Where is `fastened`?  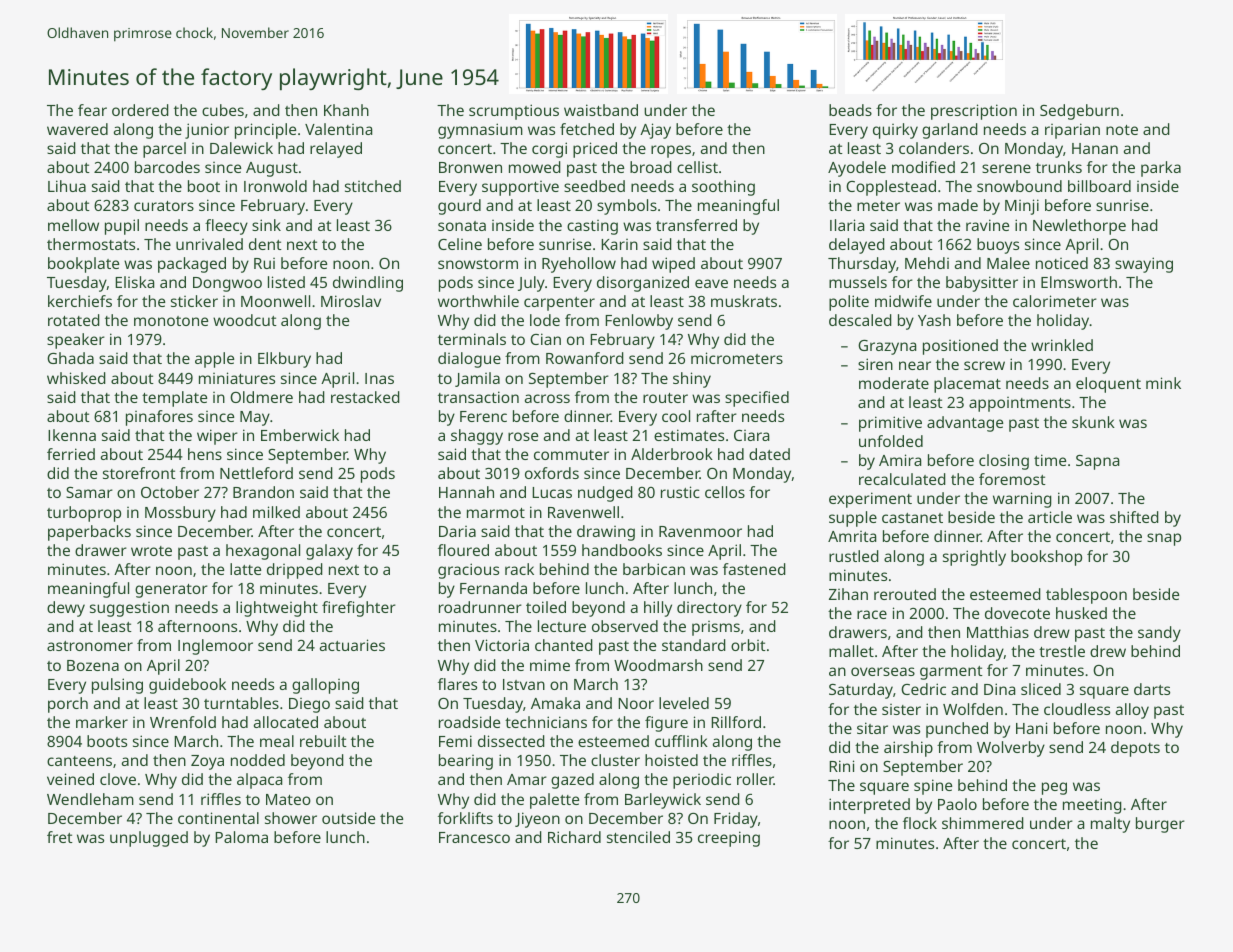 fastened is located at coordinates (754, 569).
